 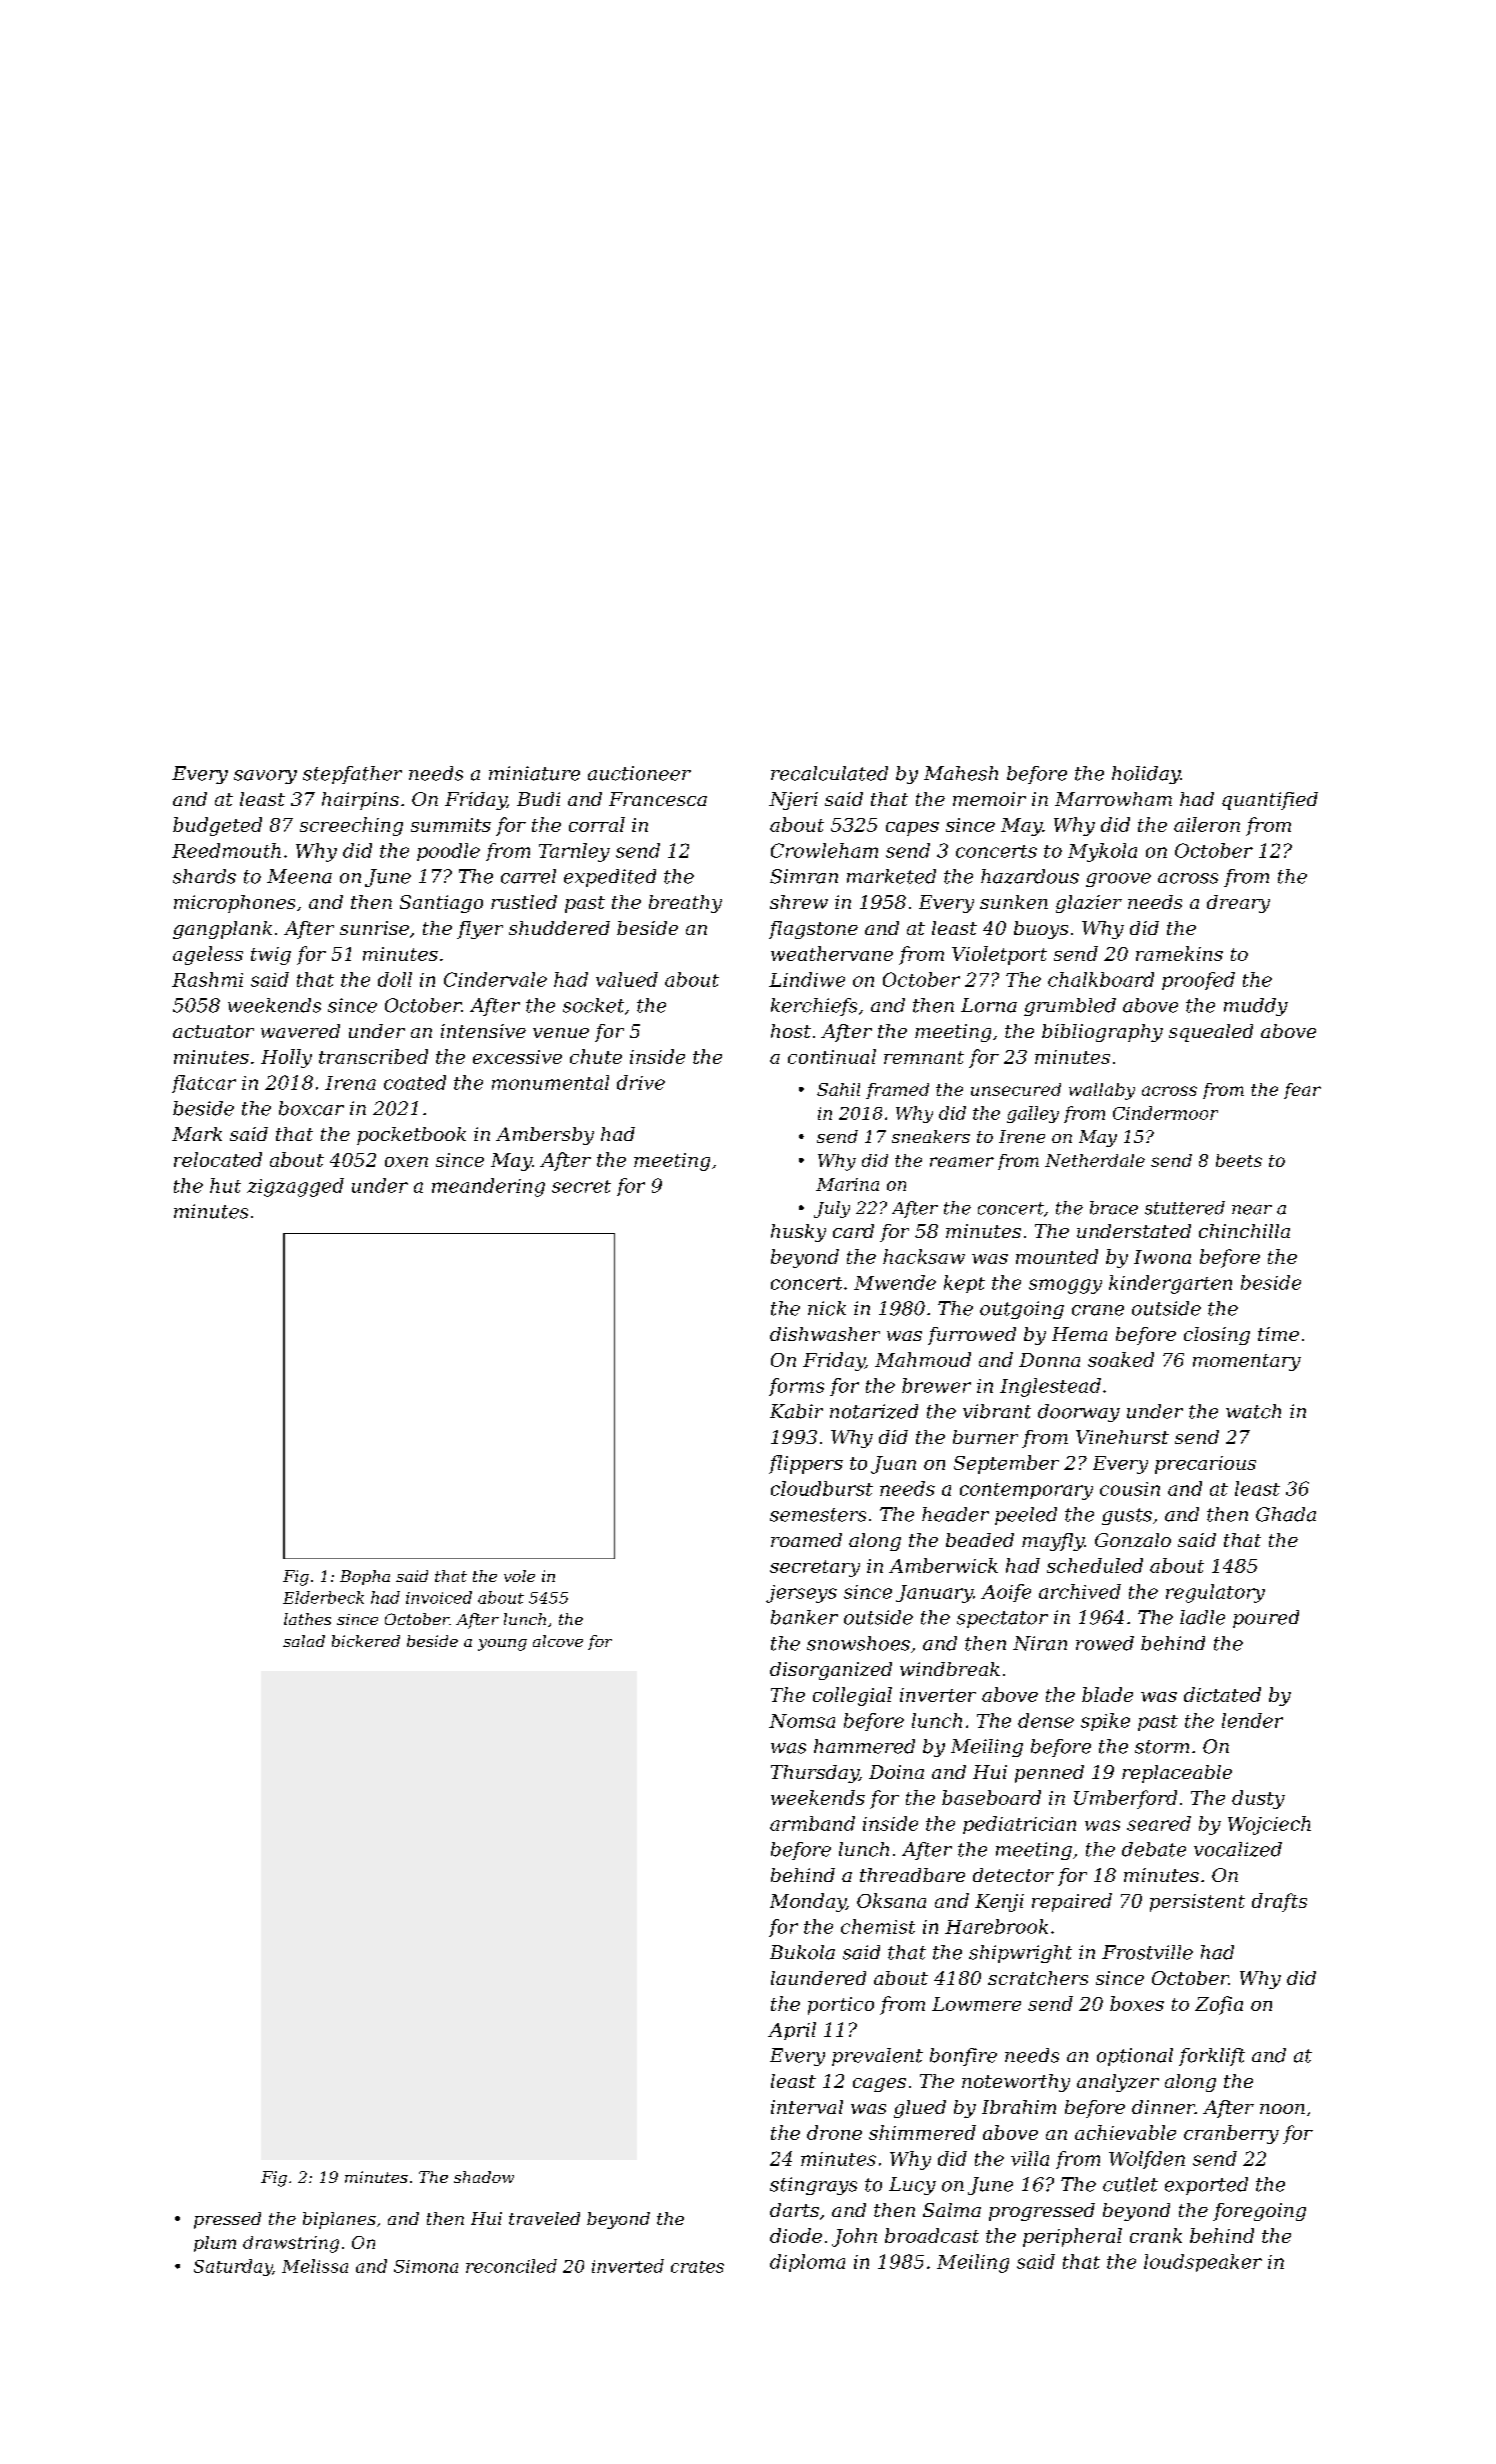 I want to click on mounted, so click(x=1057, y=1256).
